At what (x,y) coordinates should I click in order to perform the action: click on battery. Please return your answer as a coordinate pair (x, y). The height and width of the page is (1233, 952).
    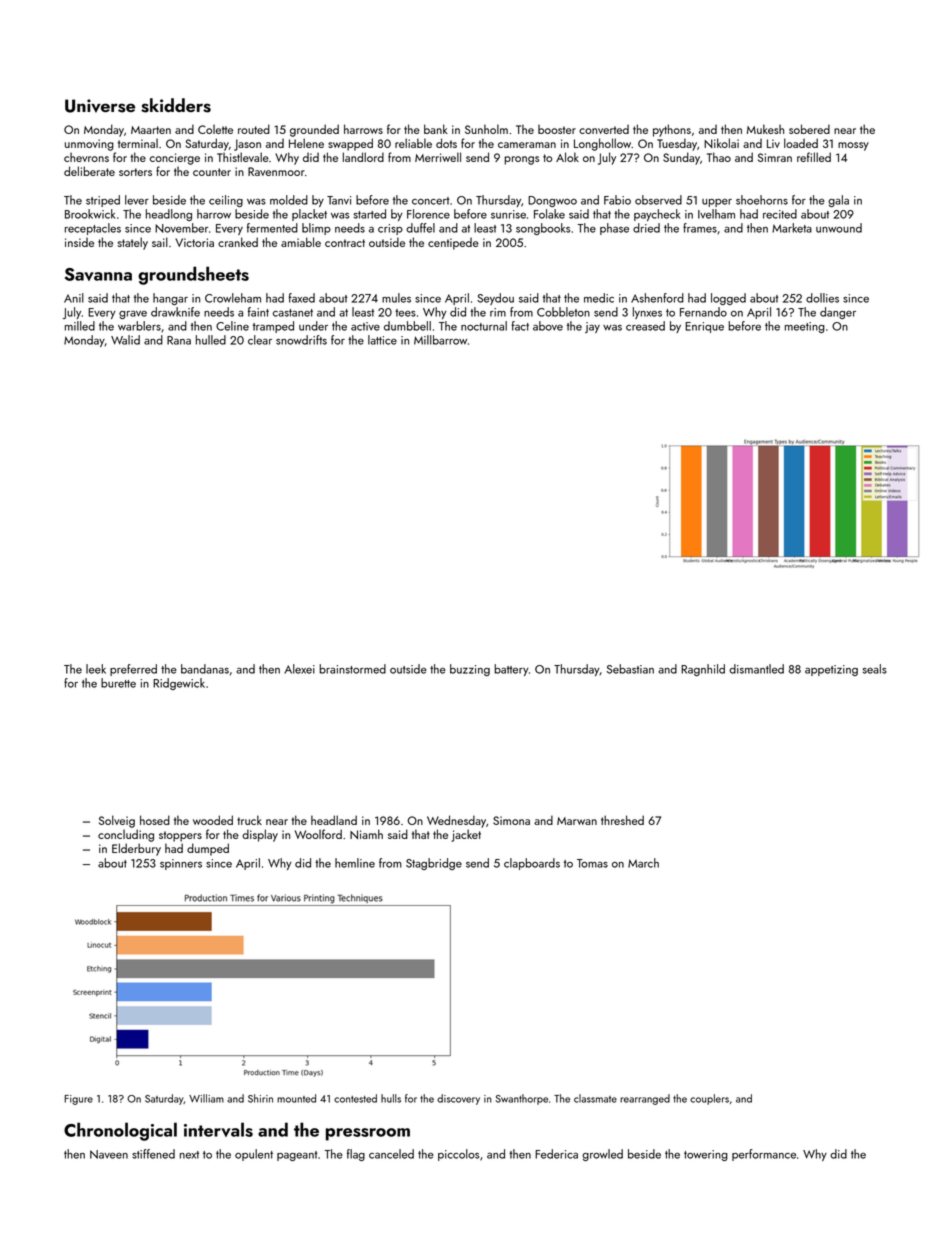
    Looking at the image, I should click on (511, 670).
